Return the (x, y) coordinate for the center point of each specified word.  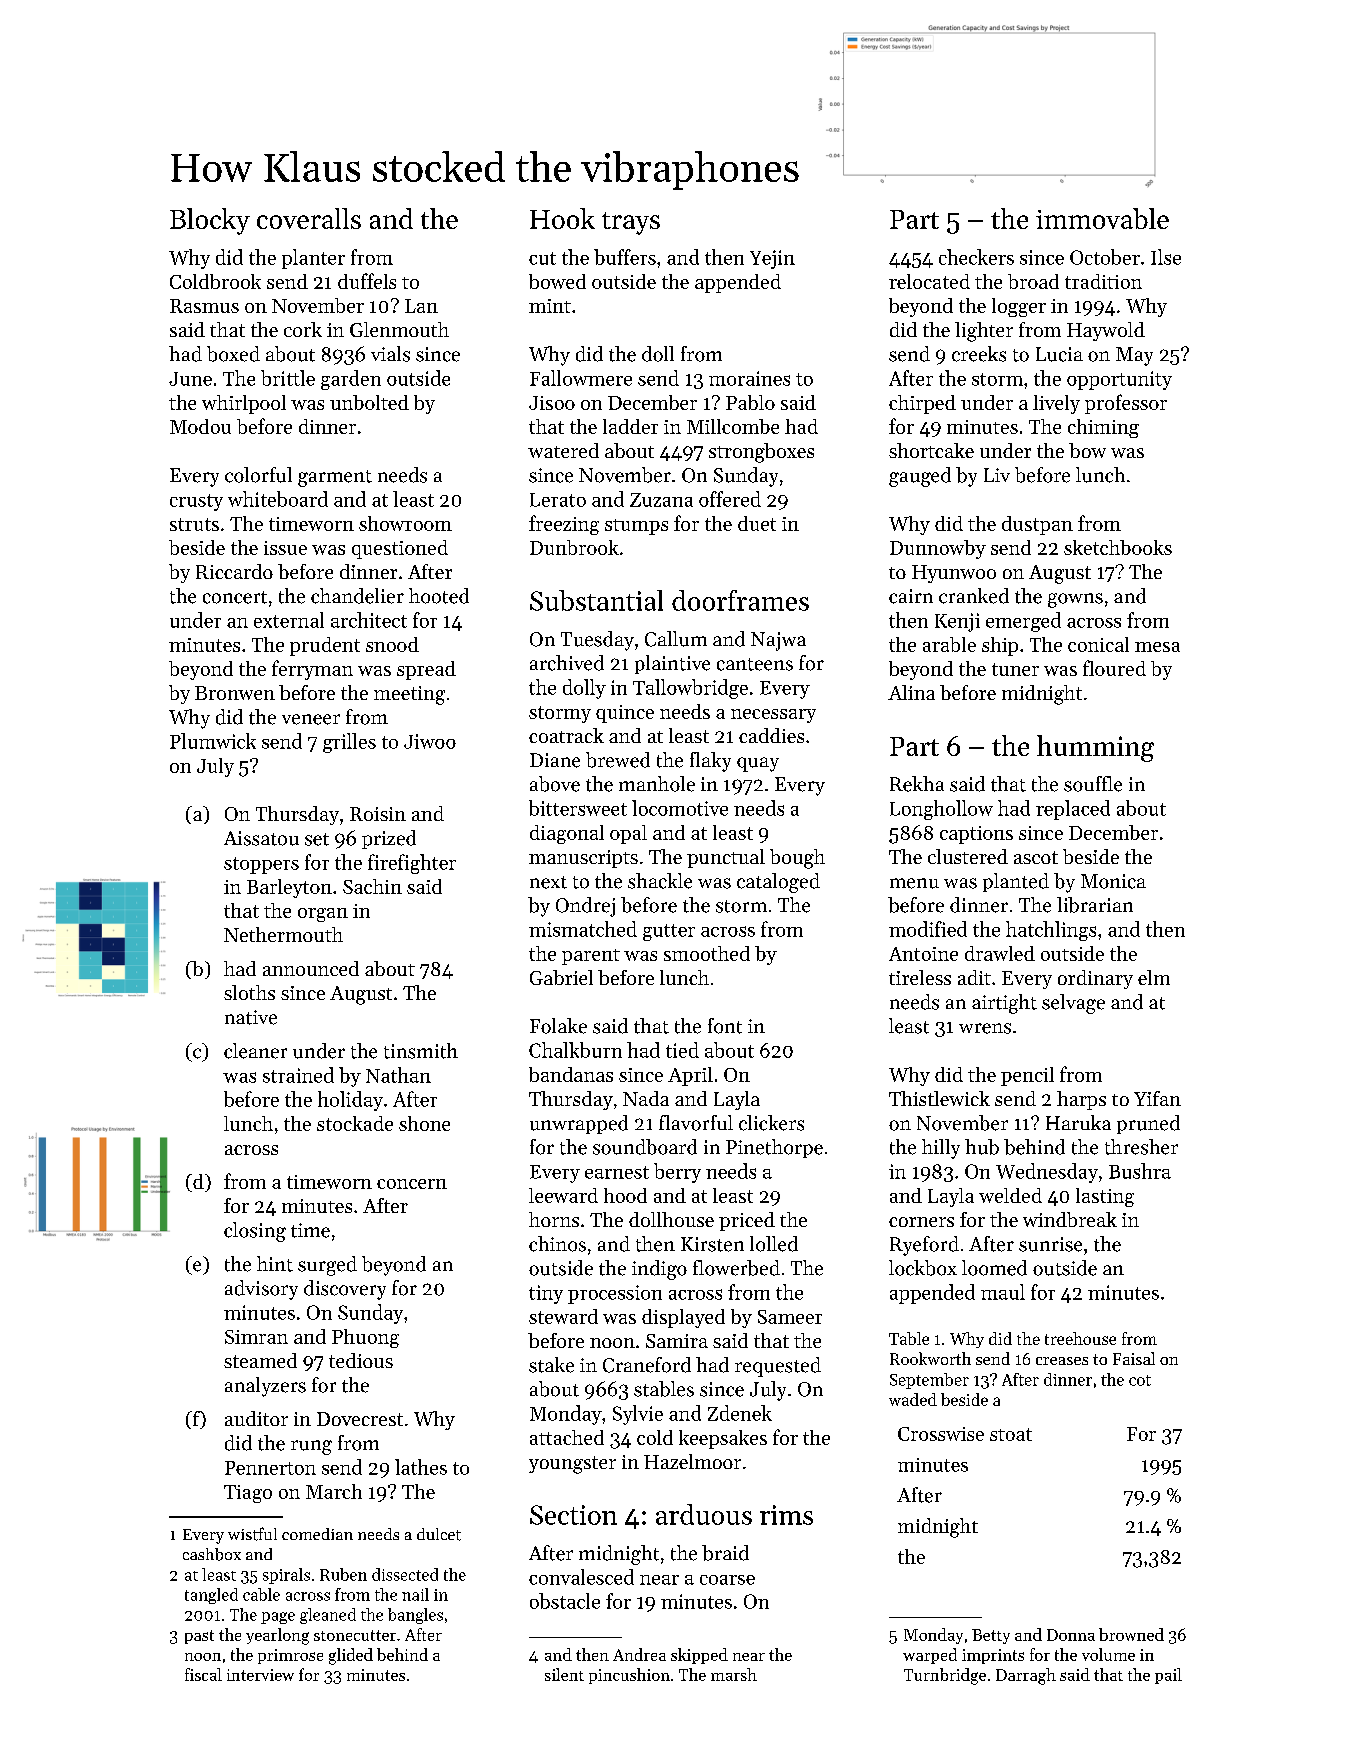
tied (682, 1050)
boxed (233, 354)
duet (757, 523)
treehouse (1080, 1338)
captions (976, 835)
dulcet (439, 1534)
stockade (355, 1123)
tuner (1015, 669)
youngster (572, 1465)
